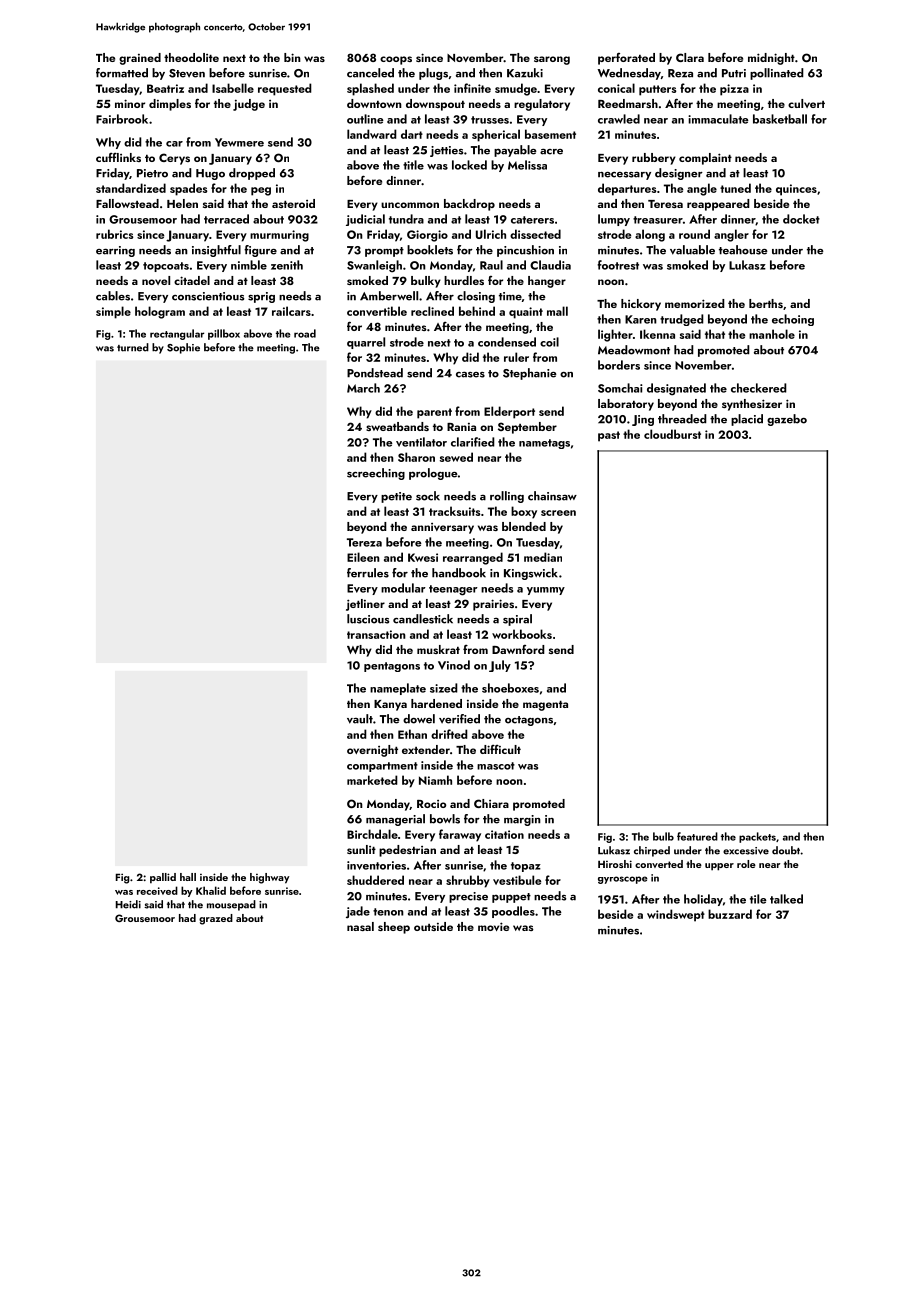 Image resolution: width=924 pixels, height=1308 pixels. I want to click on hickory, so click(641, 305).
